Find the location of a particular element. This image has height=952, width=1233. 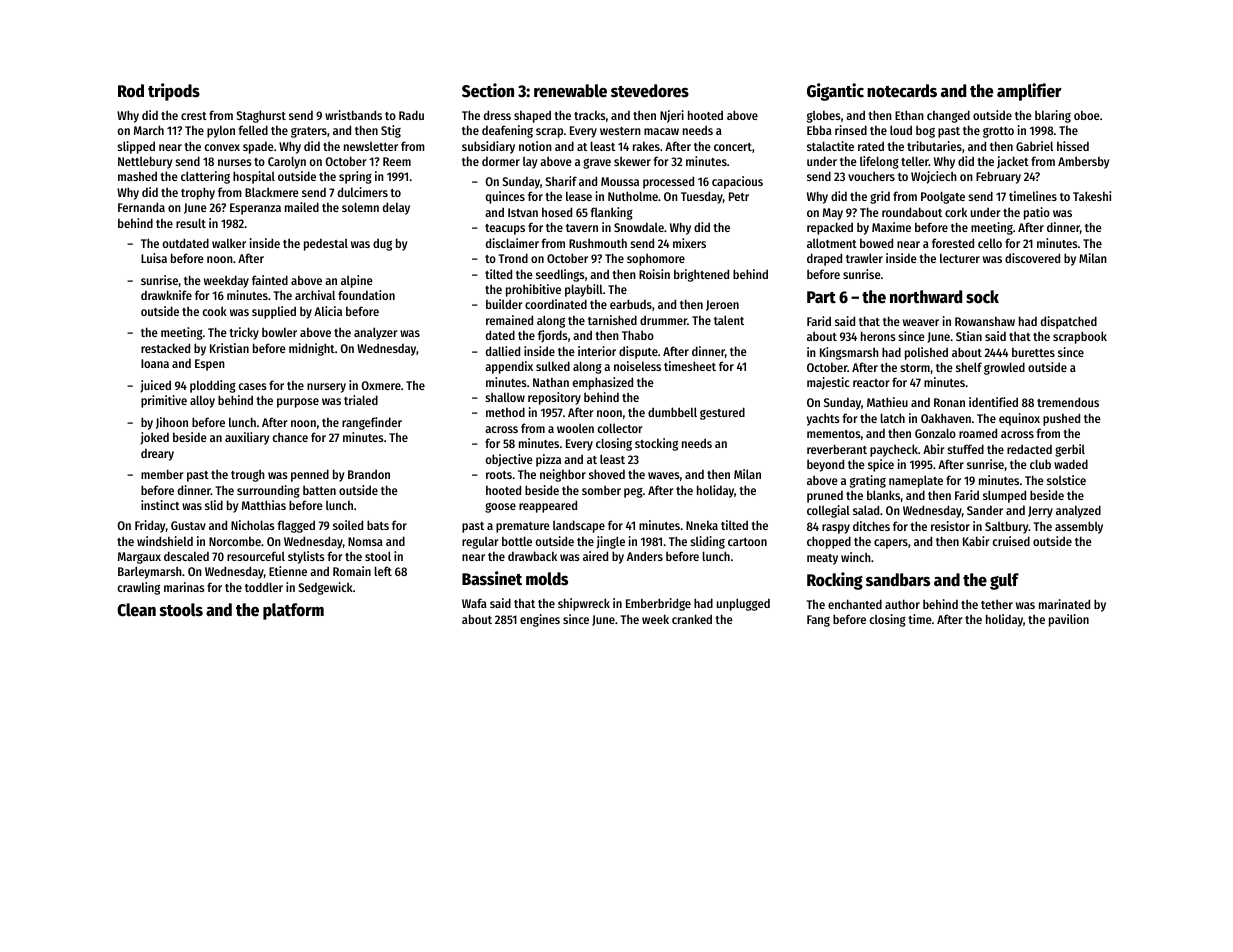

Section is located at coordinates (488, 90).
